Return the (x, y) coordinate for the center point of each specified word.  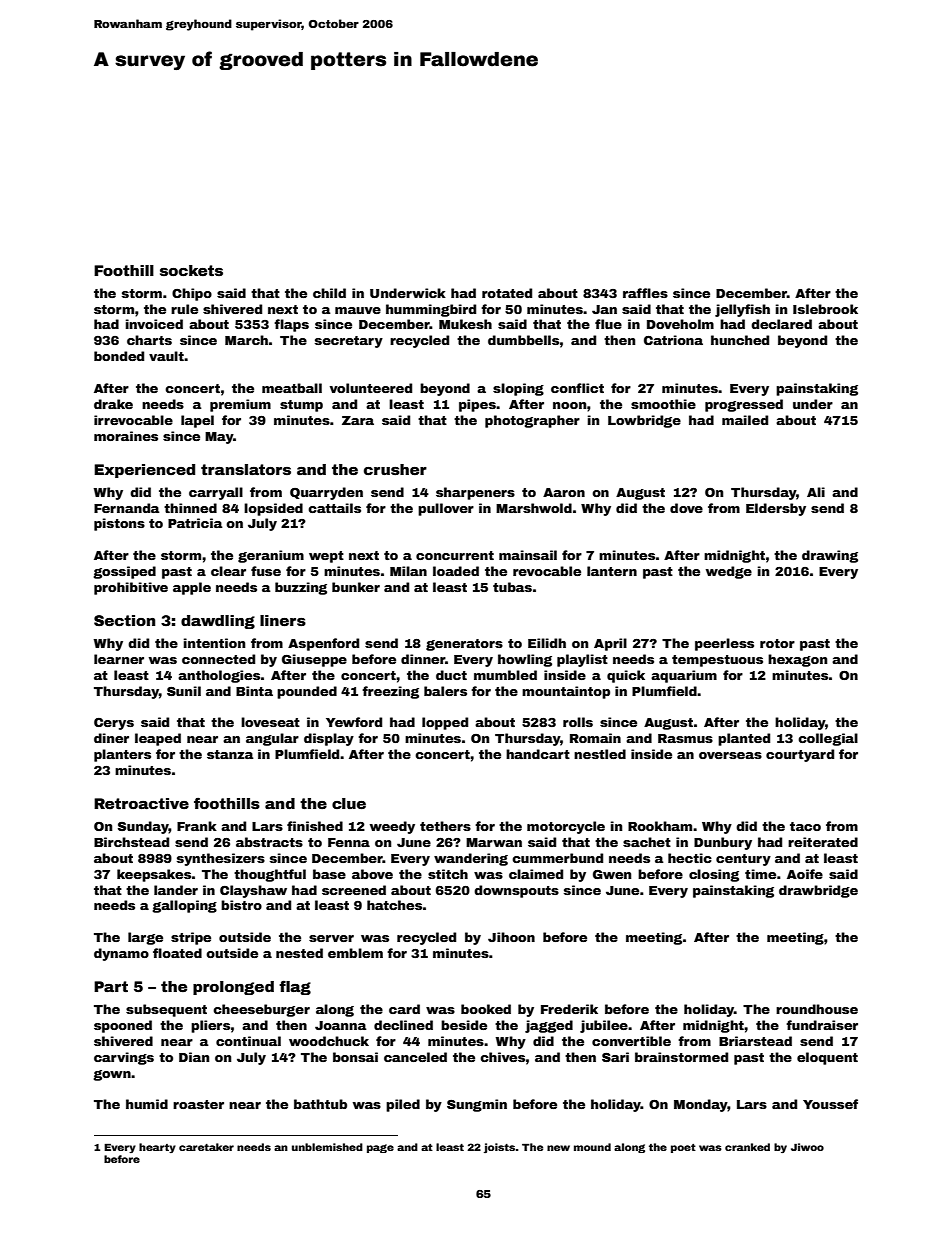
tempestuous (717, 661)
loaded (456, 571)
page (380, 1148)
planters (122, 755)
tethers (445, 826)
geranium (271, 556)
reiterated (823, 842)
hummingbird (431, 310)
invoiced (154, 324)
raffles (645, 293)
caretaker (206, 1147)
